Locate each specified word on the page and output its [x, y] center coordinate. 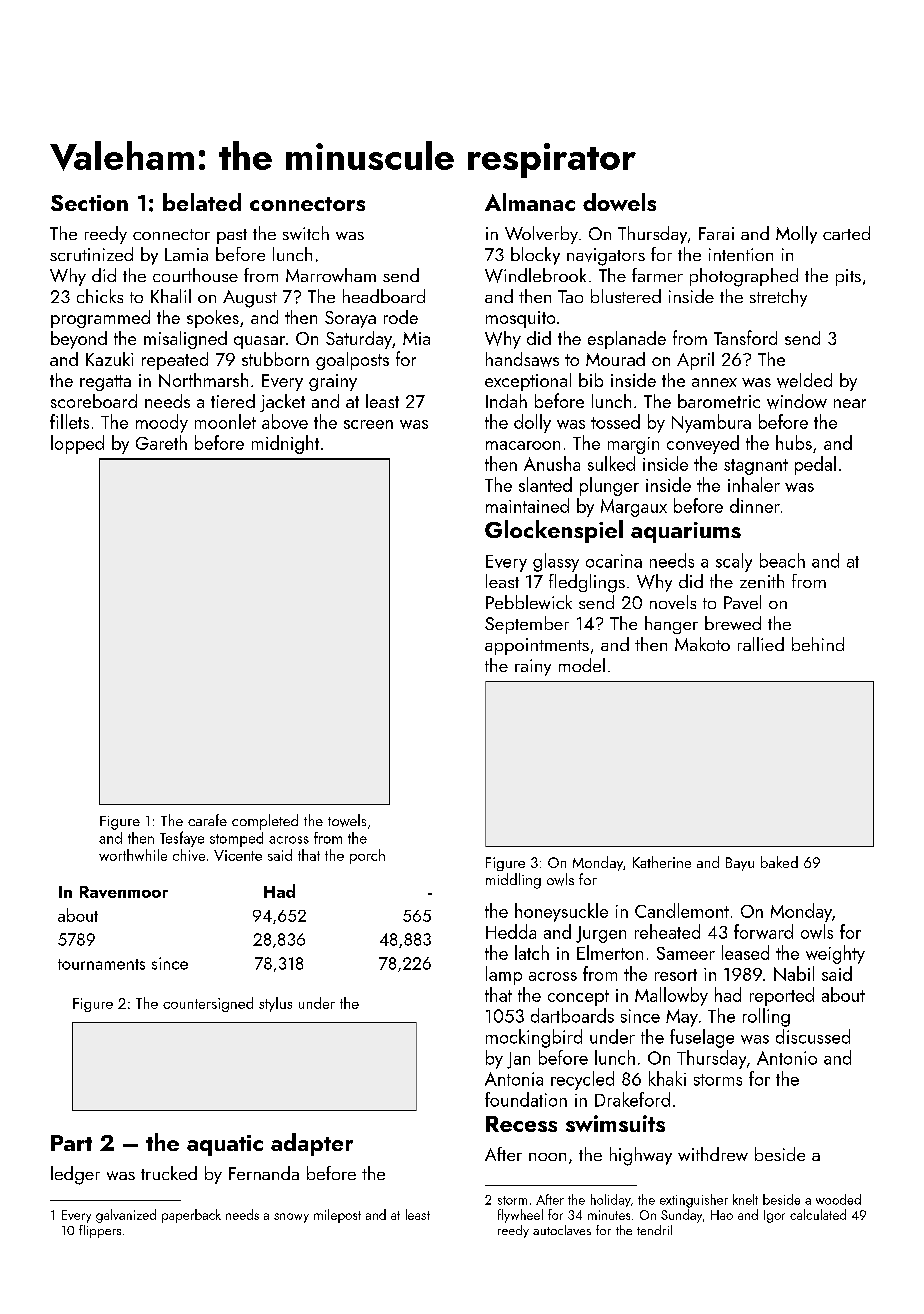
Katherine [662, 862]
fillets [69, 421]
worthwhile [133, 855]
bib [591, 380]
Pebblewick [529, 602]
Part [71, 1143]
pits [848, 277]
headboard [384, 296]
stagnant [756, 467]
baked [779, 862]
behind [818, 644]
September [527, 625]
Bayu [740, 864]
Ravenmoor [124, 892]
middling [513, 881]
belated [202, 202]
